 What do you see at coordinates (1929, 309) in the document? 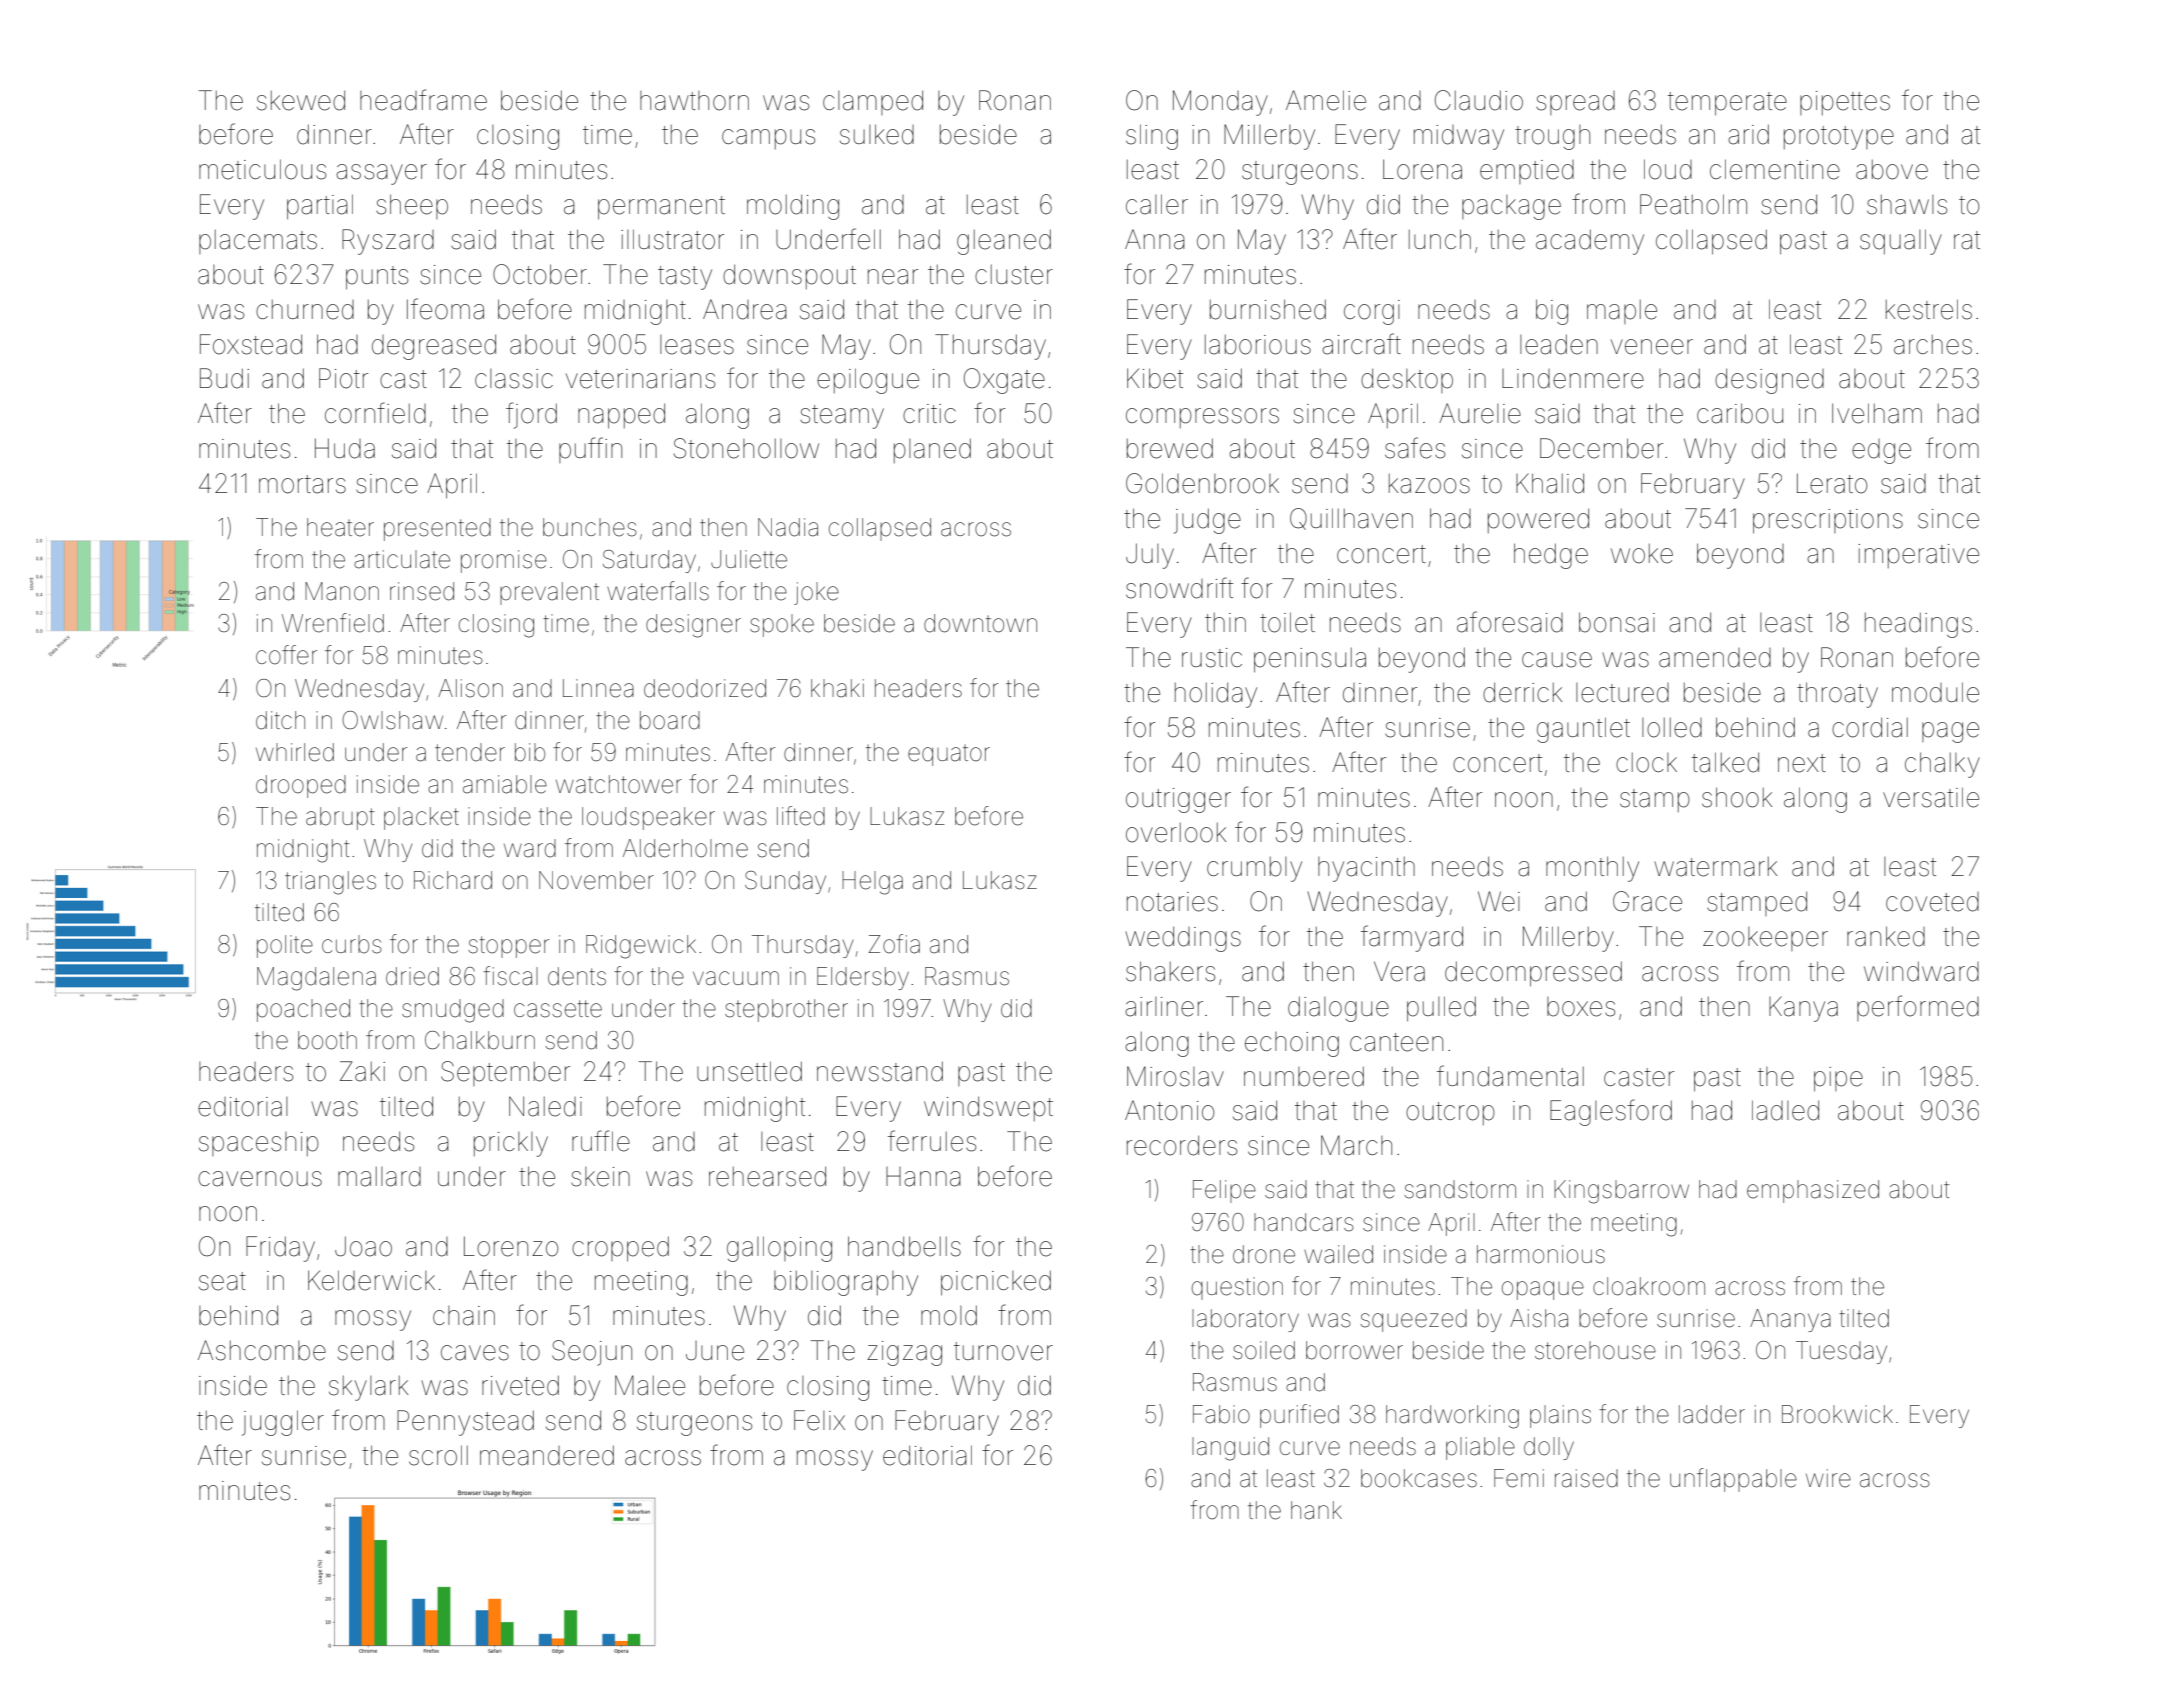
I see `kestrels` at bounding box center [1929, 309].
